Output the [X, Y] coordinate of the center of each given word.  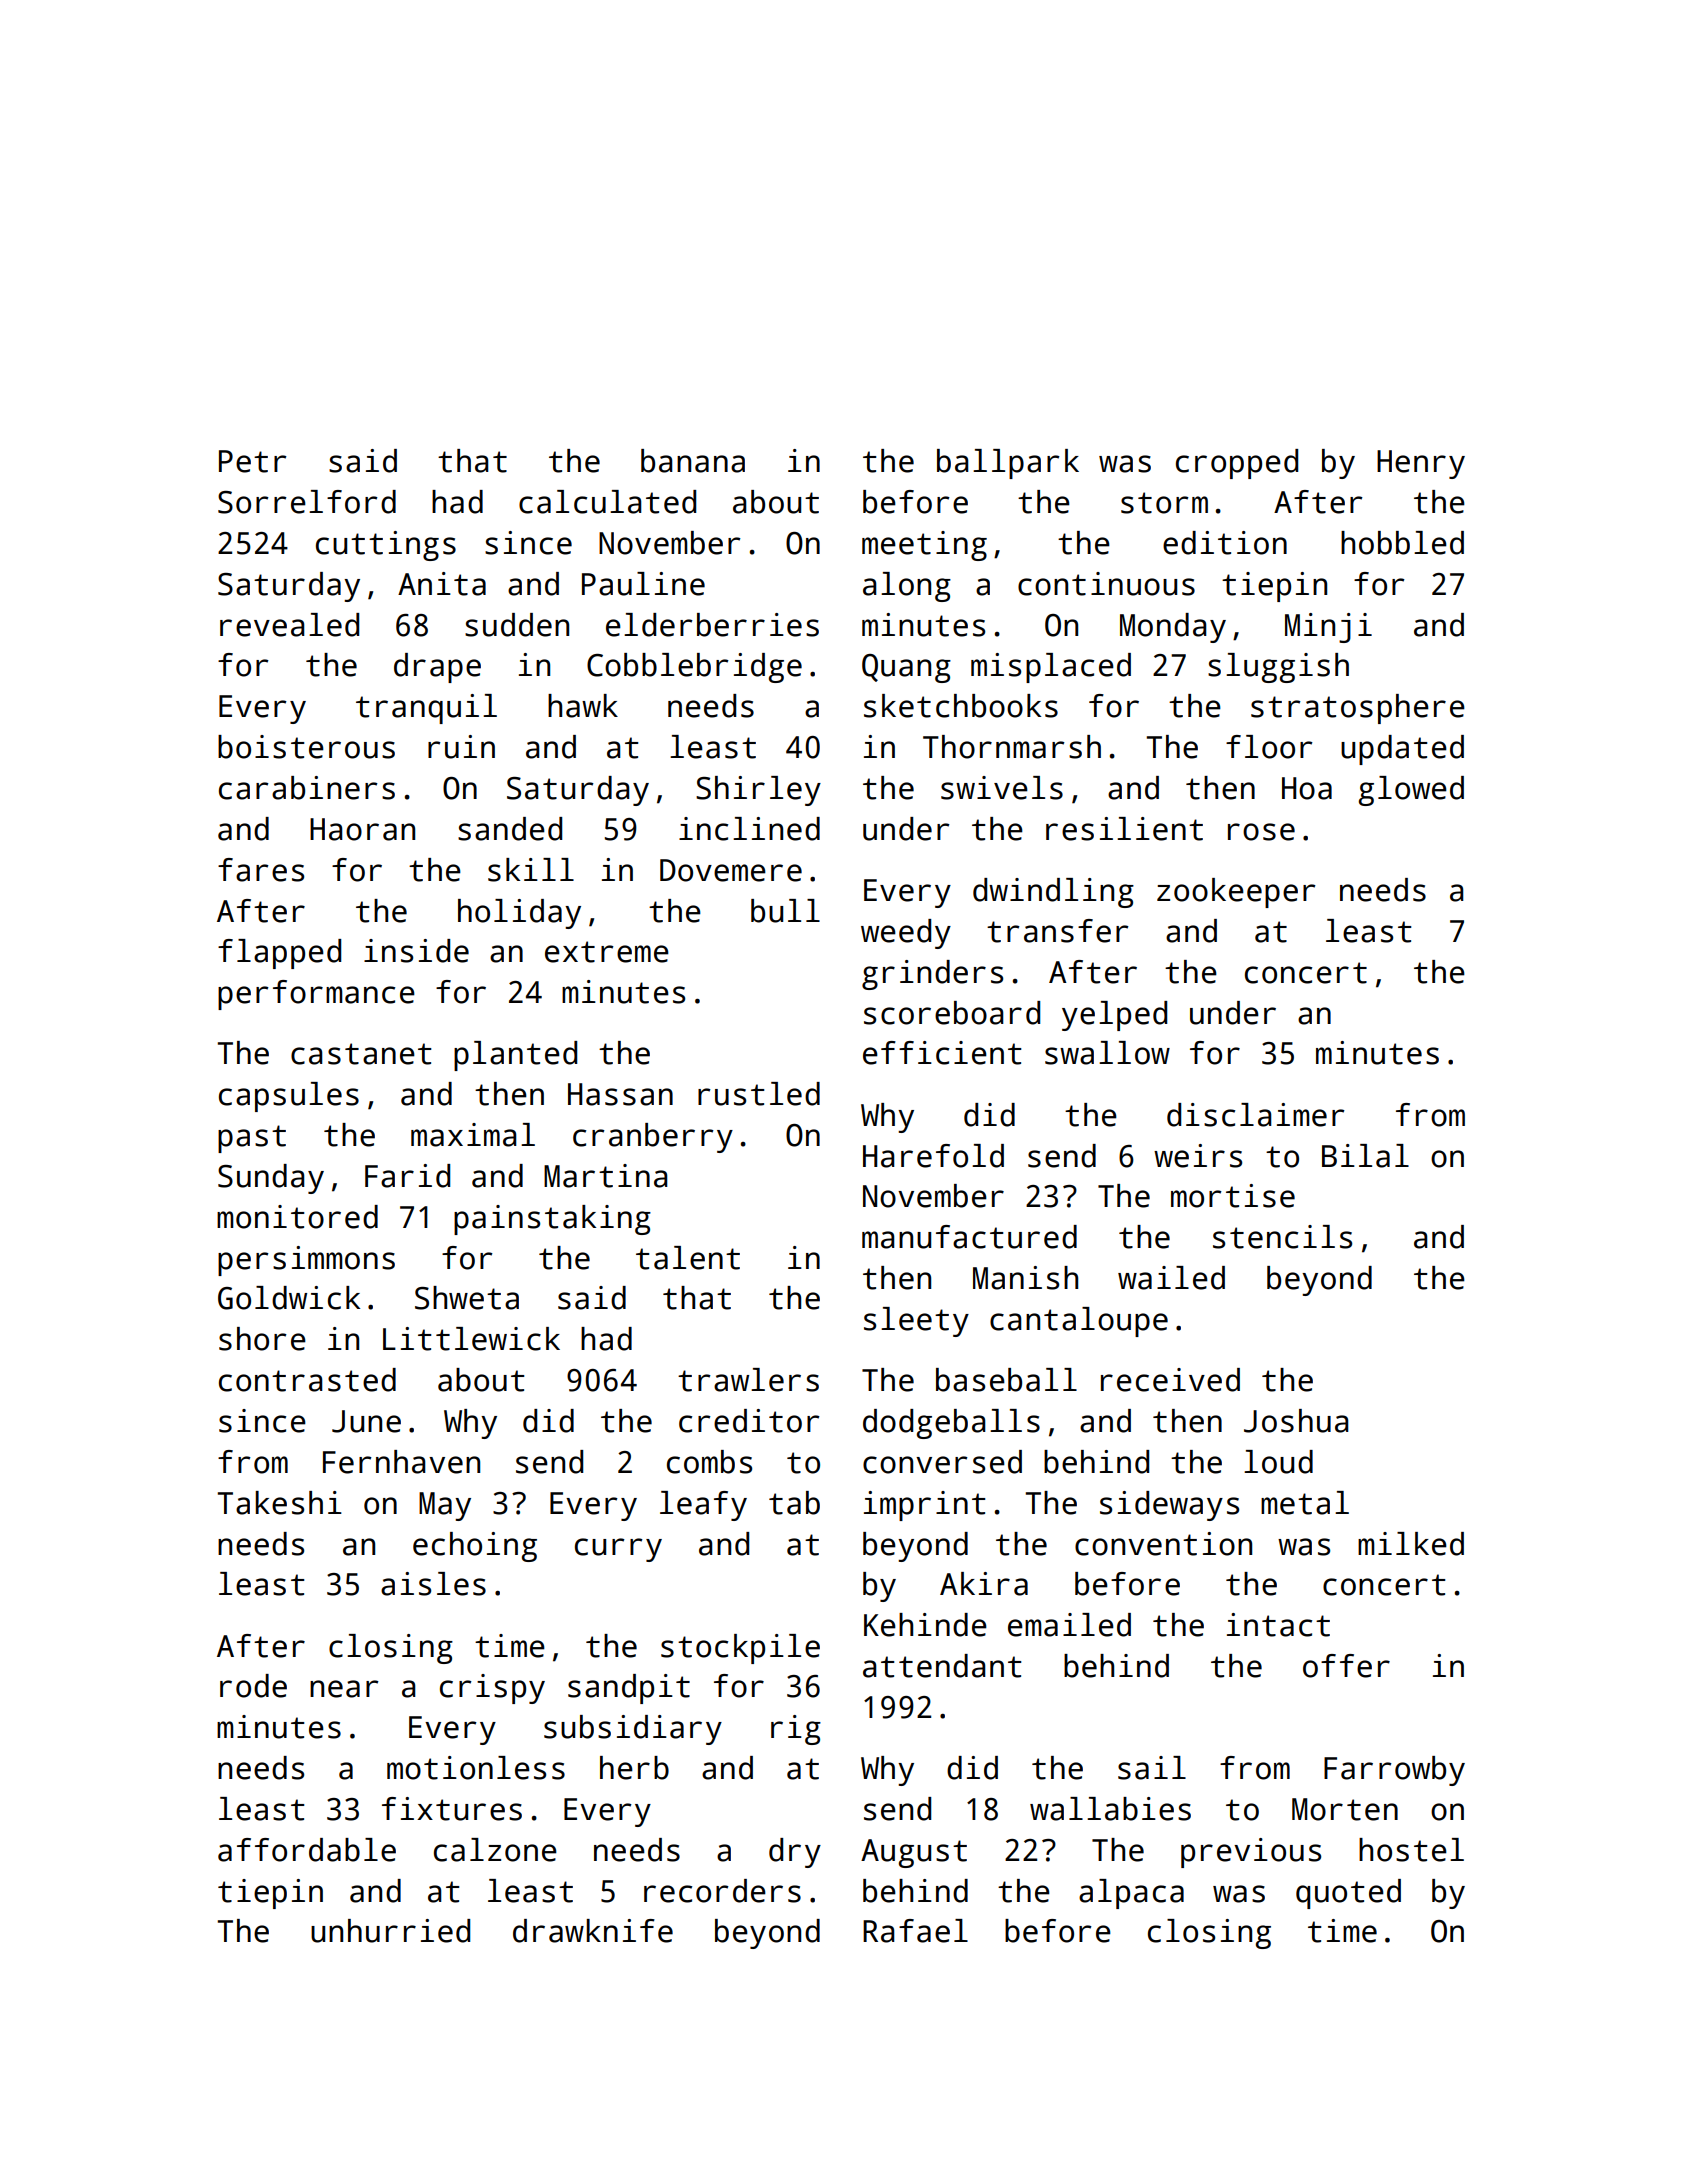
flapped [279, 954]
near [344, 1689]
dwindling [1053, 893]
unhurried [390, 1931]
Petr [253, 461]
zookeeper [1236, 893]
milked [1411, 1544]
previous [1251, 1853]
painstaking [552, 1220]
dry [795, 1853]
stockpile [740, 1649]
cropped [1237, 464]
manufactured [969, 1237]
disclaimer [1256, 1115]
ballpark [1008, 464]
